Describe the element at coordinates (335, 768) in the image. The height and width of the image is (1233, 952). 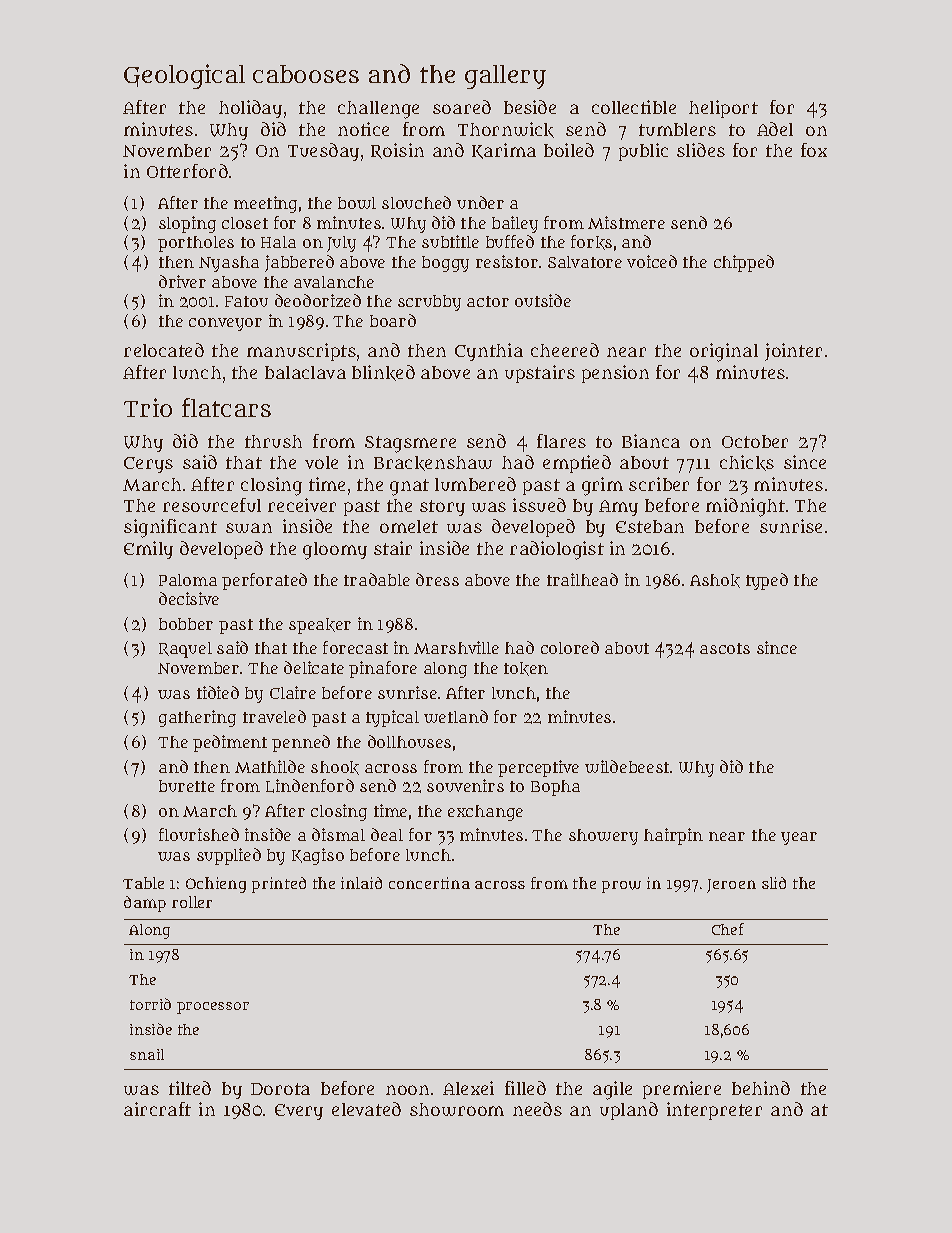
I see `shook` at that location.
